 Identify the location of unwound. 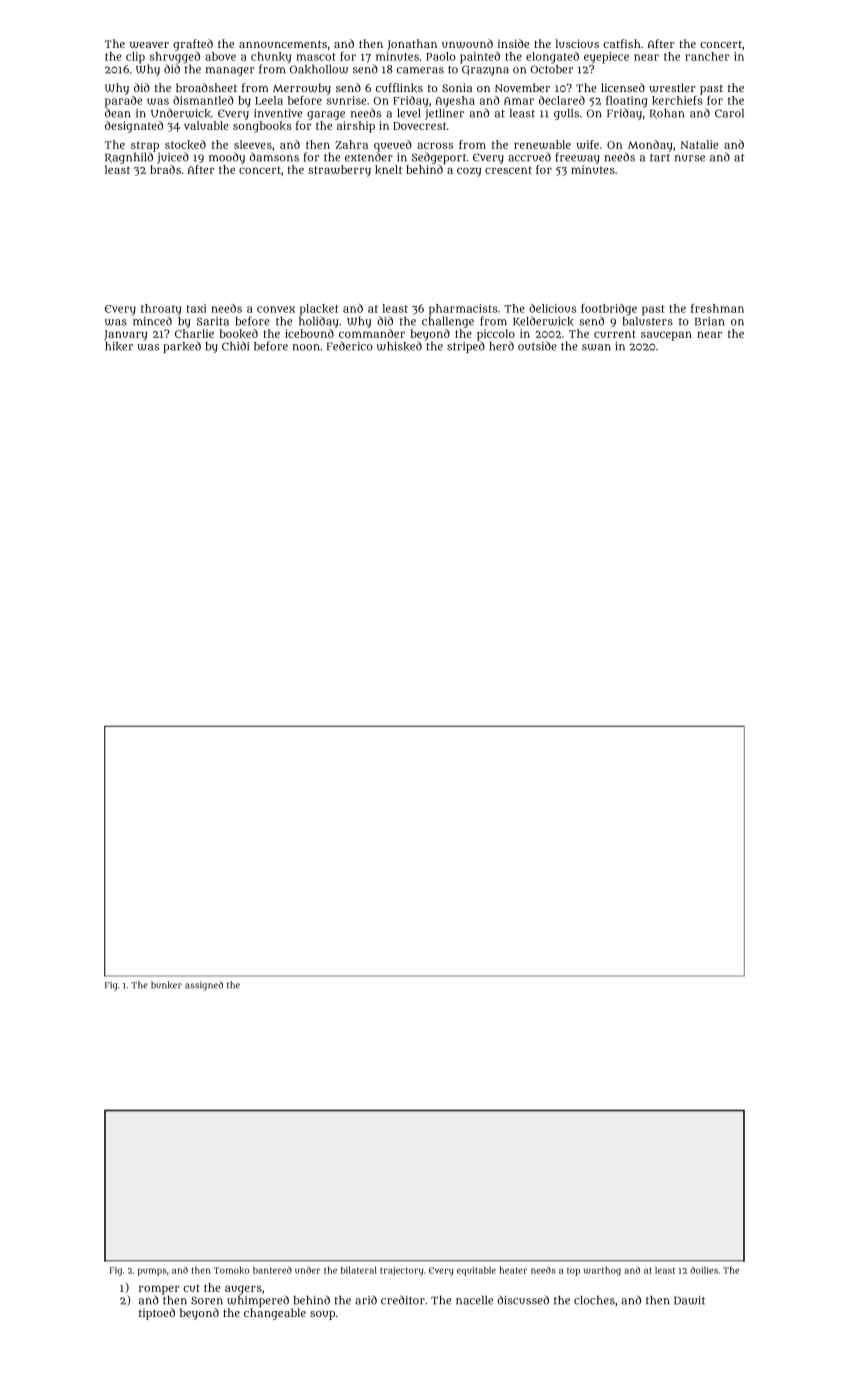
(467, 44).
